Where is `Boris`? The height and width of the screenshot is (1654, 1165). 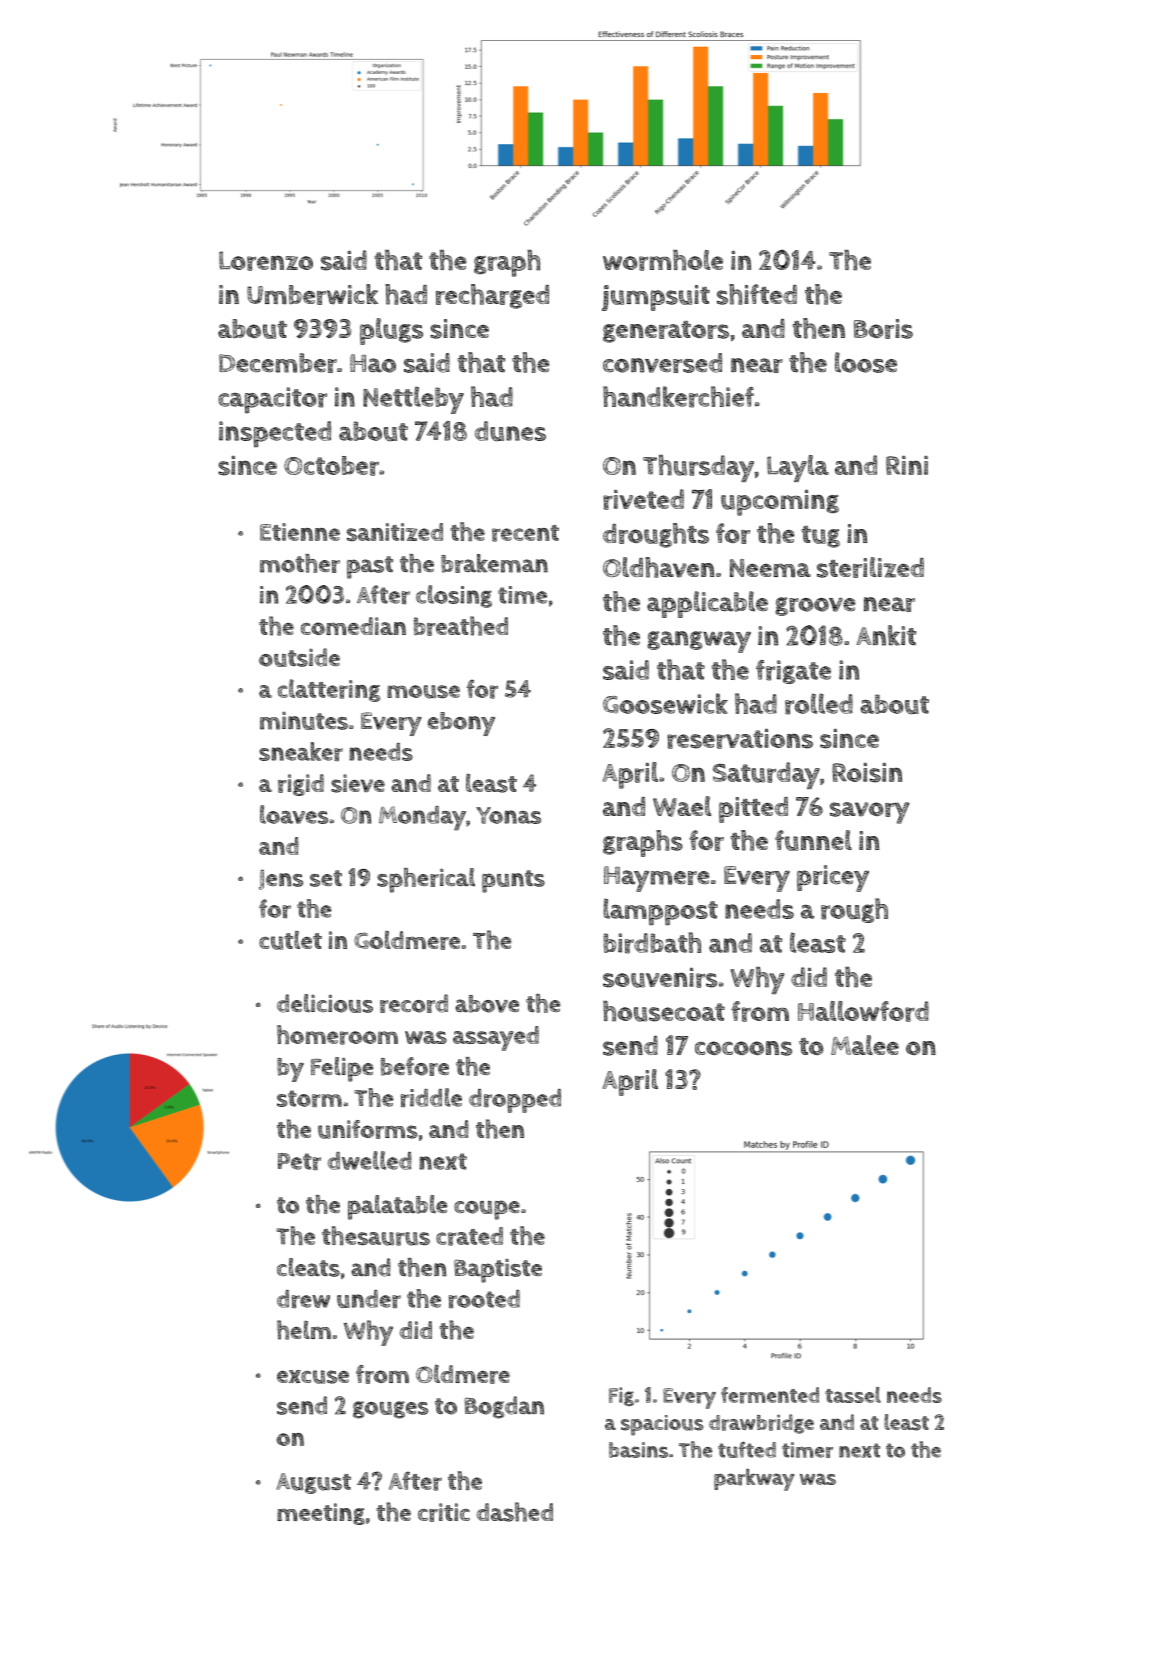
Boris is located at coordinates (883, 329).
